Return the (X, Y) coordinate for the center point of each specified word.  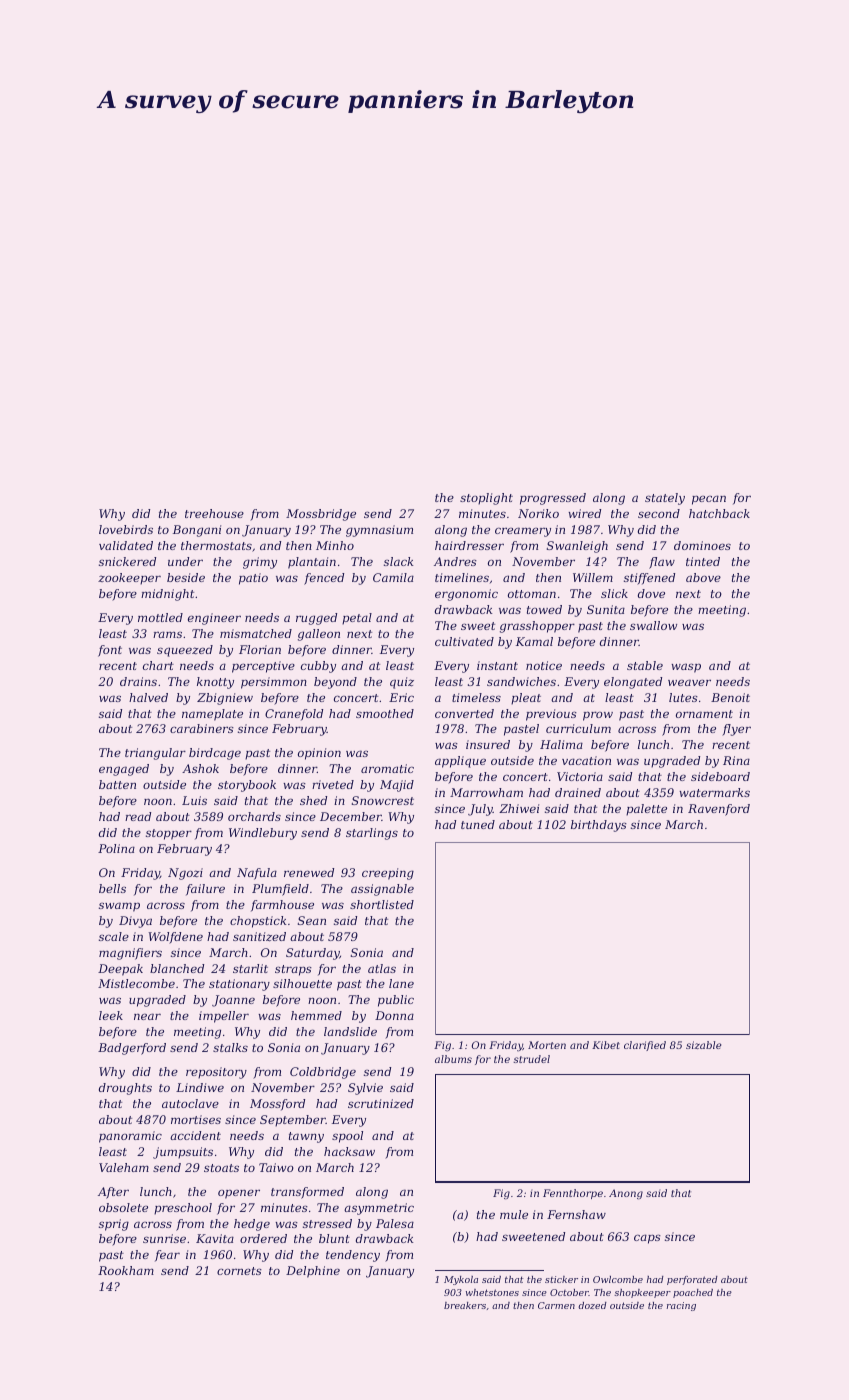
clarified (645, 1046)
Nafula (257, 874)
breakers (465, 1305)
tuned (478, 824)
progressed (553, 499)
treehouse (214, 513)
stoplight (486, 499)
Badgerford (132, 1049)
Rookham (126, 1270)
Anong (626, 1194)
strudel (531, 1059)
